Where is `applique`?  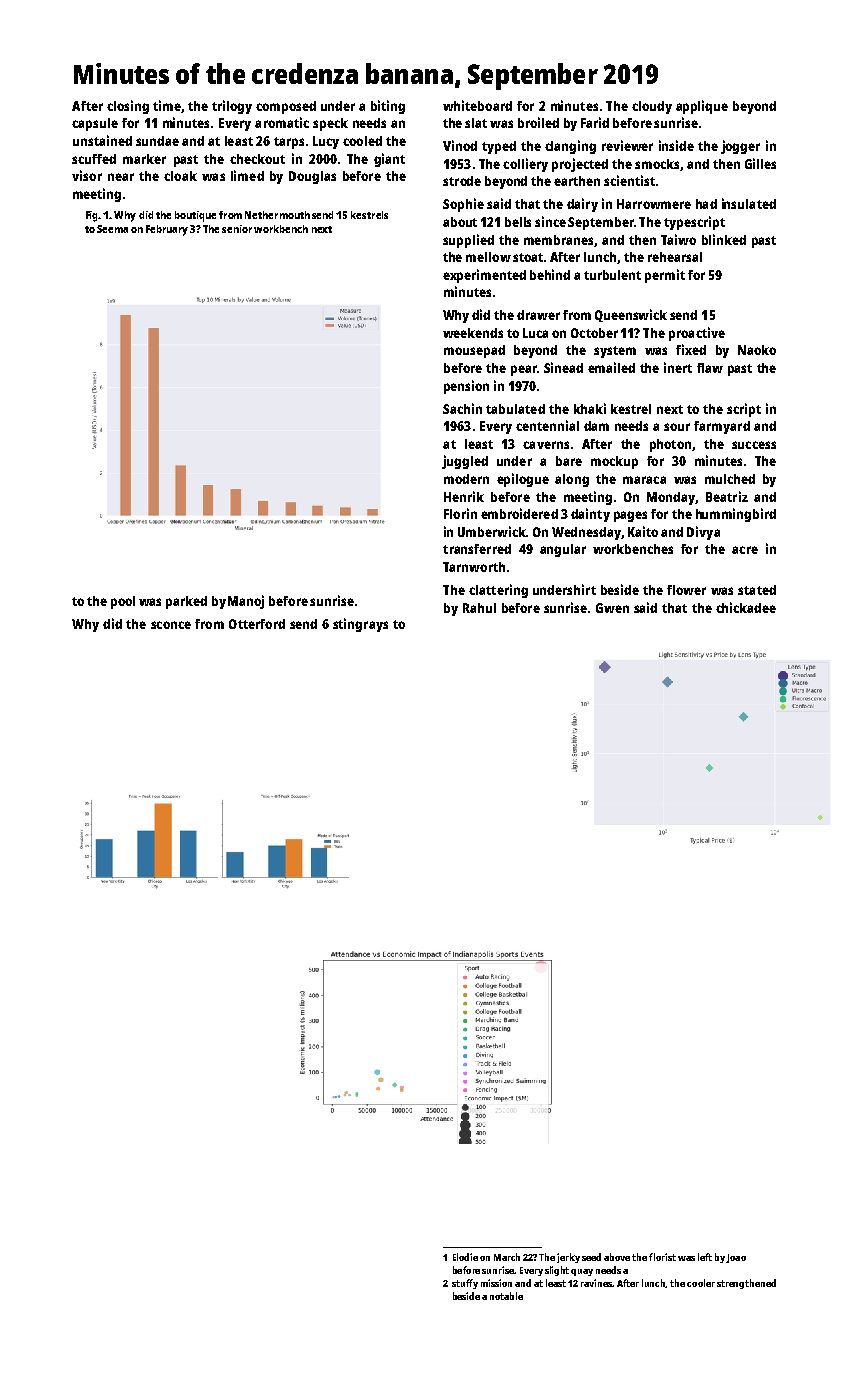
applique is located at coordinates (702, 107).
